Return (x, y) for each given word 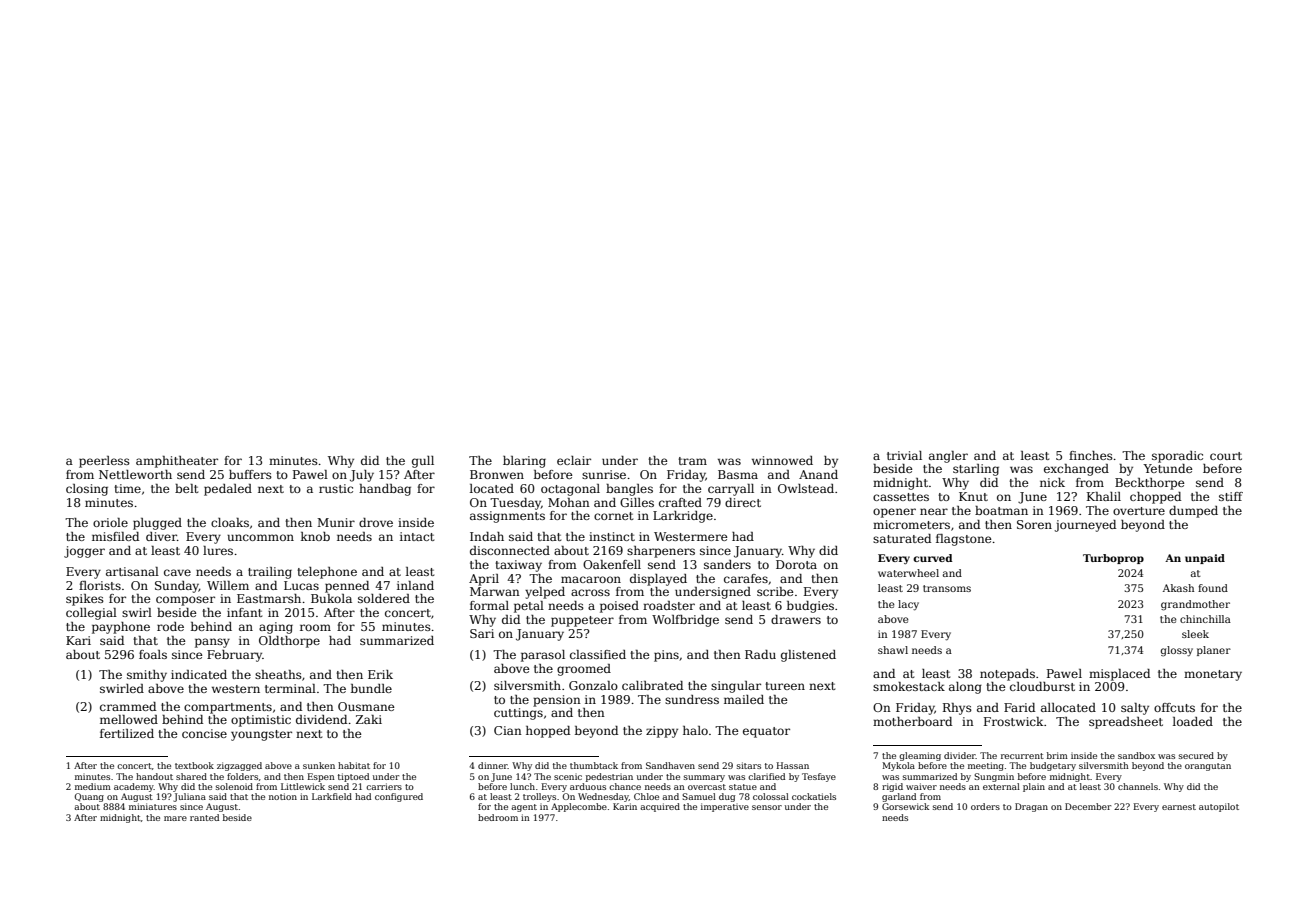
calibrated (652, 685)
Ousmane (366, 706)
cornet (613, 516)
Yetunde (1168, 468)
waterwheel (908, 573)
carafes (746, 578)
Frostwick (1013, 721)
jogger (84, 552)
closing (87, 490)
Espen (321, 777)
